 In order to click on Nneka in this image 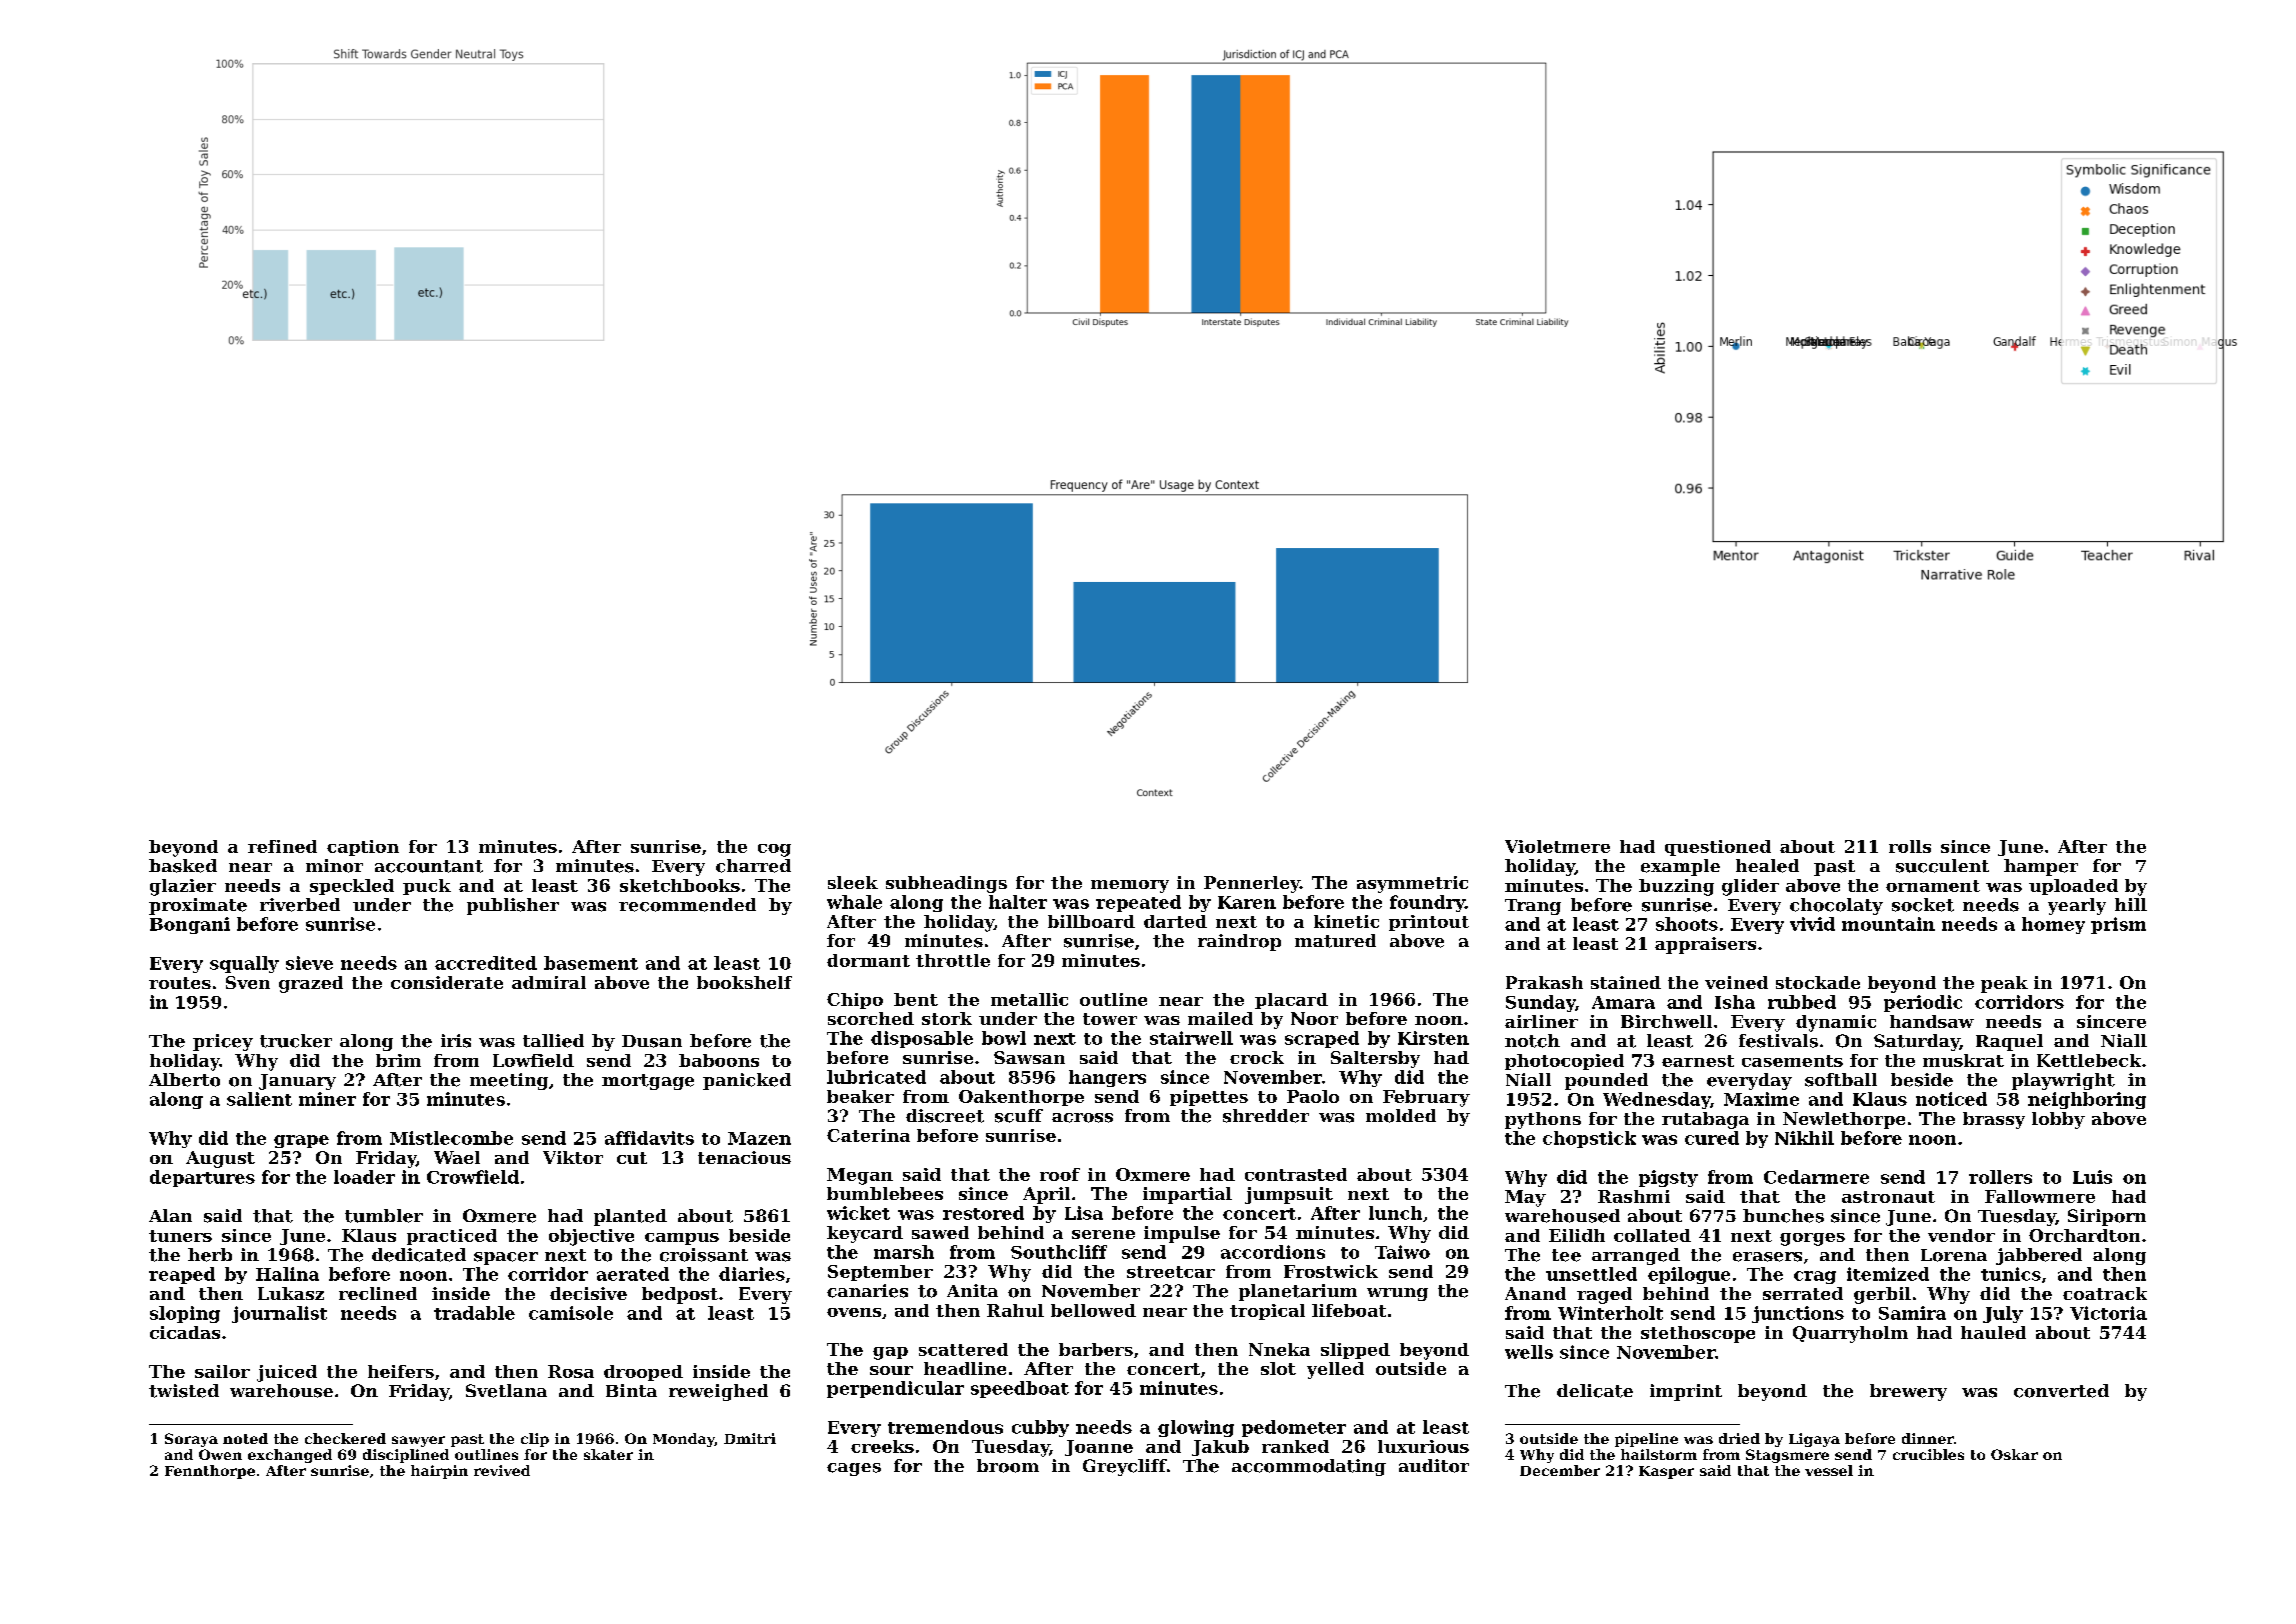, I will do `click(1279, 1349)`.
